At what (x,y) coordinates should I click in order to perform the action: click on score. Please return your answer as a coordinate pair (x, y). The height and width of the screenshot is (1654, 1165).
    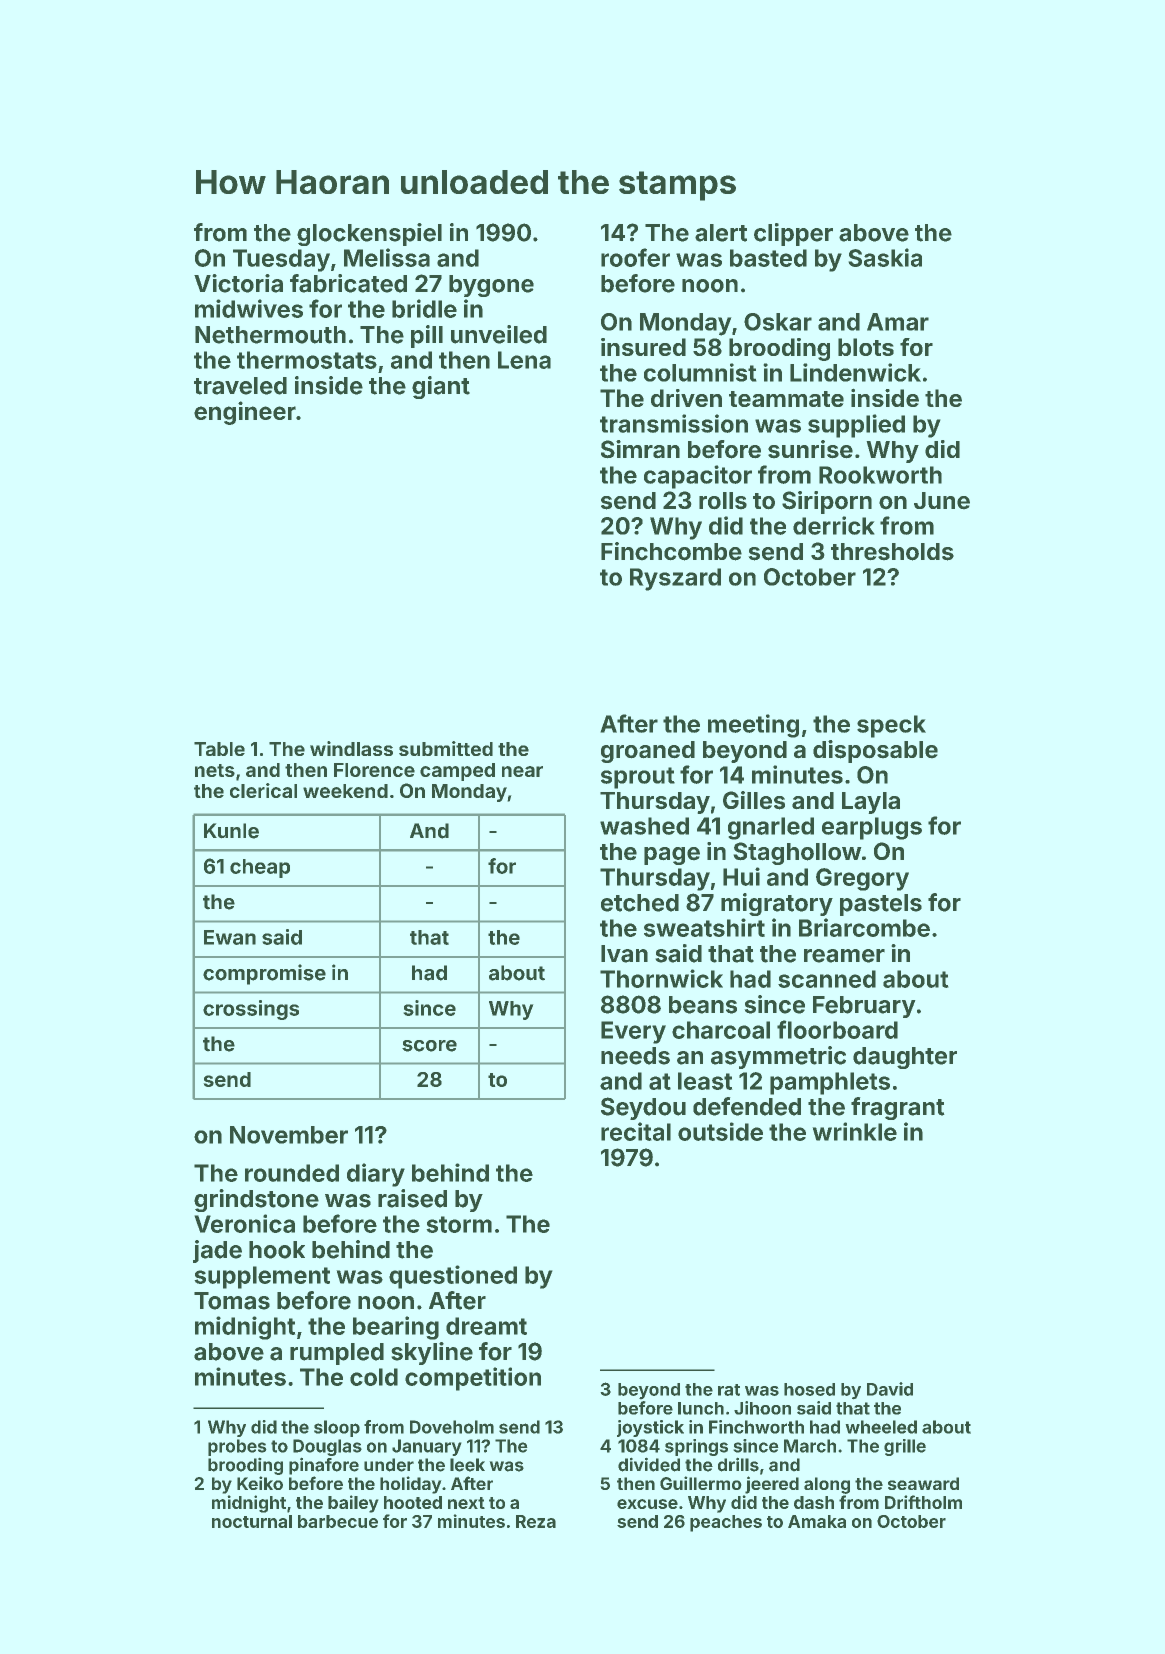
    Looking at the image, I should click on (429, 1046).
